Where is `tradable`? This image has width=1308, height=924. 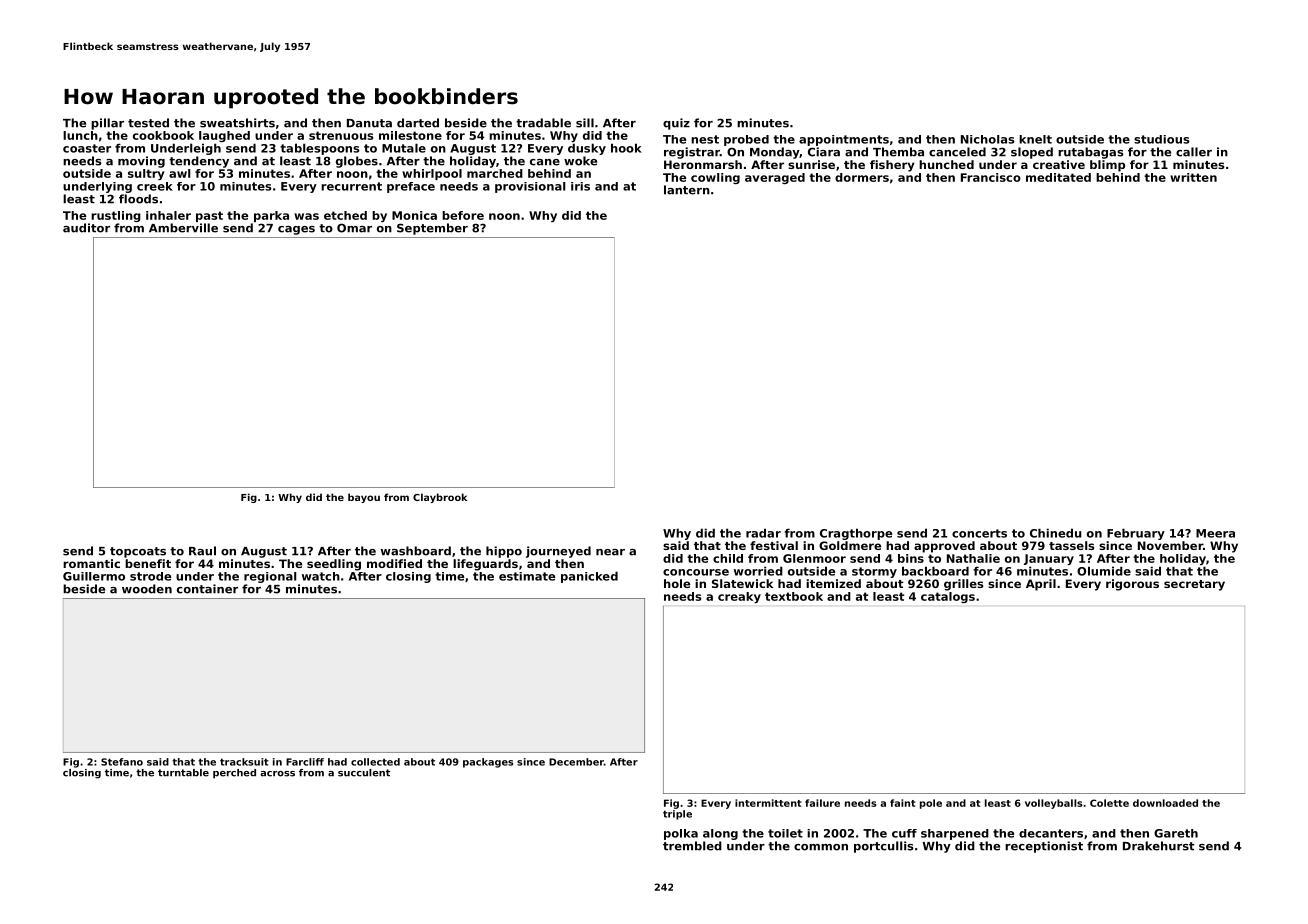 tradable is located at coordinates (543, 123).
